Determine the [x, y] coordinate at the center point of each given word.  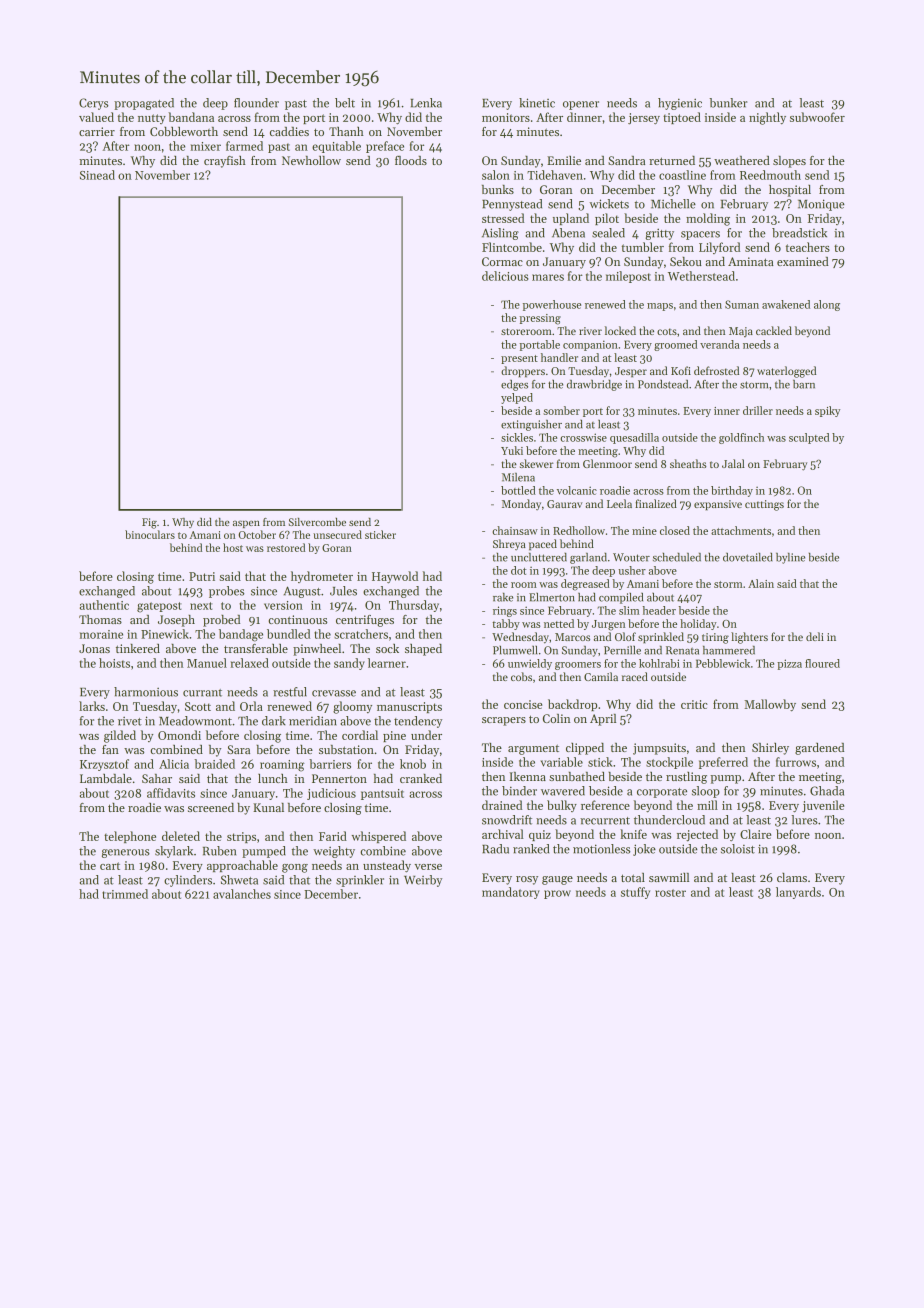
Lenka [426, 103]
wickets [609, 204]
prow [557, 894]
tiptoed [682, 118]
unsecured [337, 534]
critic [694, 704]
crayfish [225, 162]
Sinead [97, 175]
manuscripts [409, 707]
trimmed [125, 894]
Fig [149, 523]
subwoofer [817, 117]
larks [92, 706]
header [659, 610]
